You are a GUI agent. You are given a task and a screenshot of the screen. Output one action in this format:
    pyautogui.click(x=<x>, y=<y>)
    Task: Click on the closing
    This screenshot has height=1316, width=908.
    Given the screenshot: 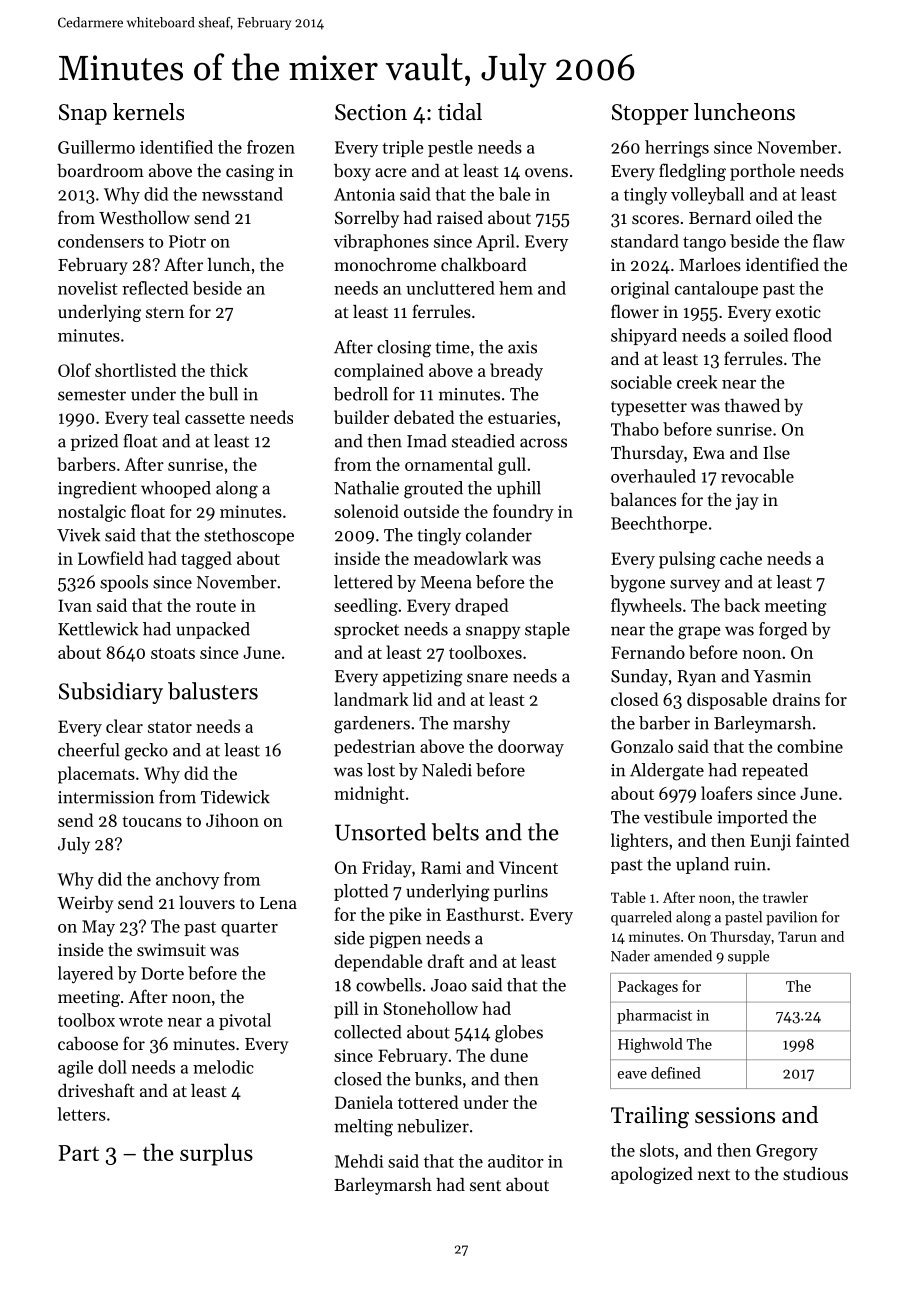 What is the action you would take?
    pyautogui.click(x=404, y=349)
